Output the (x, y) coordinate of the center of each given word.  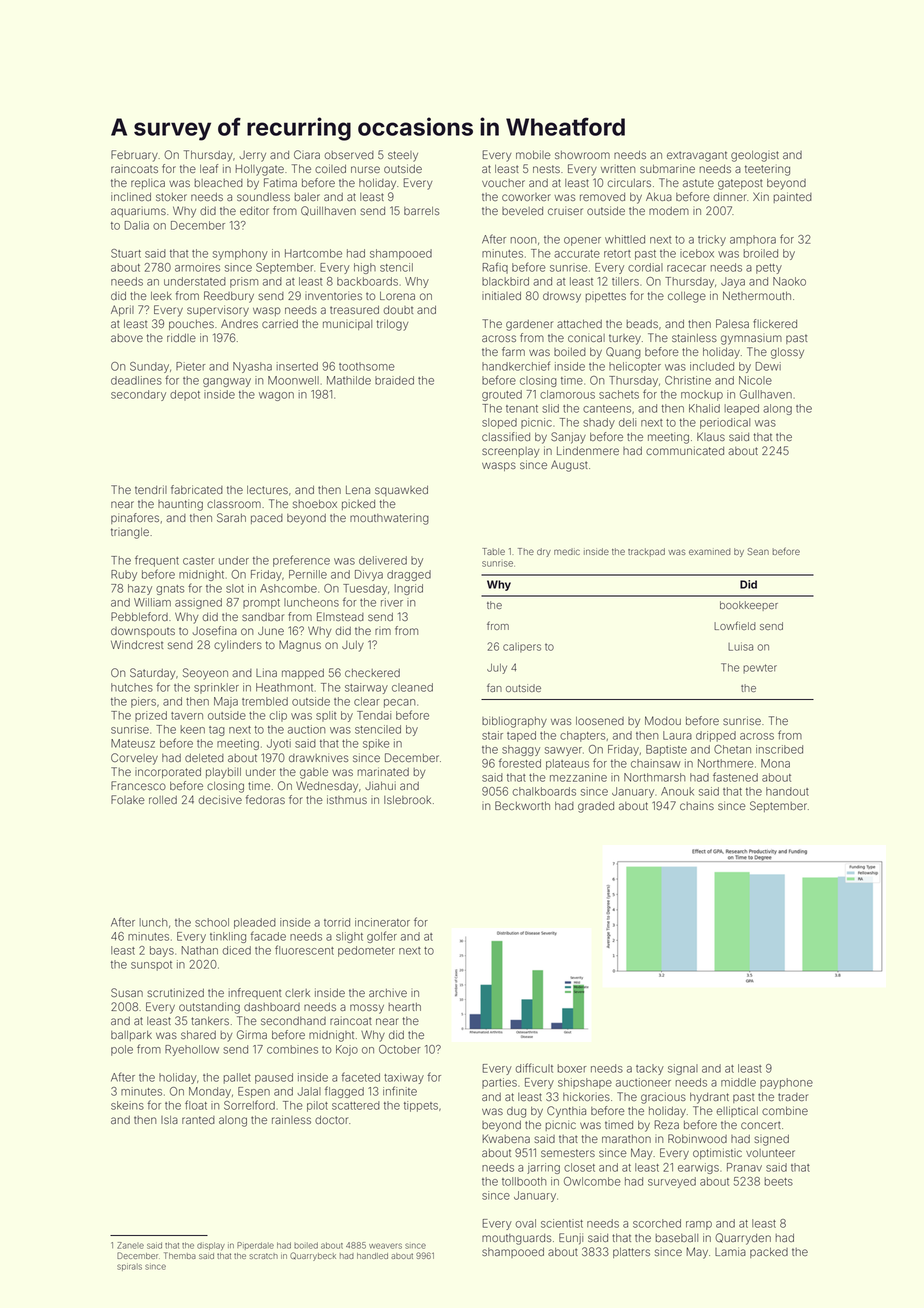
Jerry (253, 156)
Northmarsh (654, 777)
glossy (787, 353)
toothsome (367, 366)
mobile (533, 154)
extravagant (697, 156)
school (212, 922)
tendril (151, 489)
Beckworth (522, 805)
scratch (263, 1256)
